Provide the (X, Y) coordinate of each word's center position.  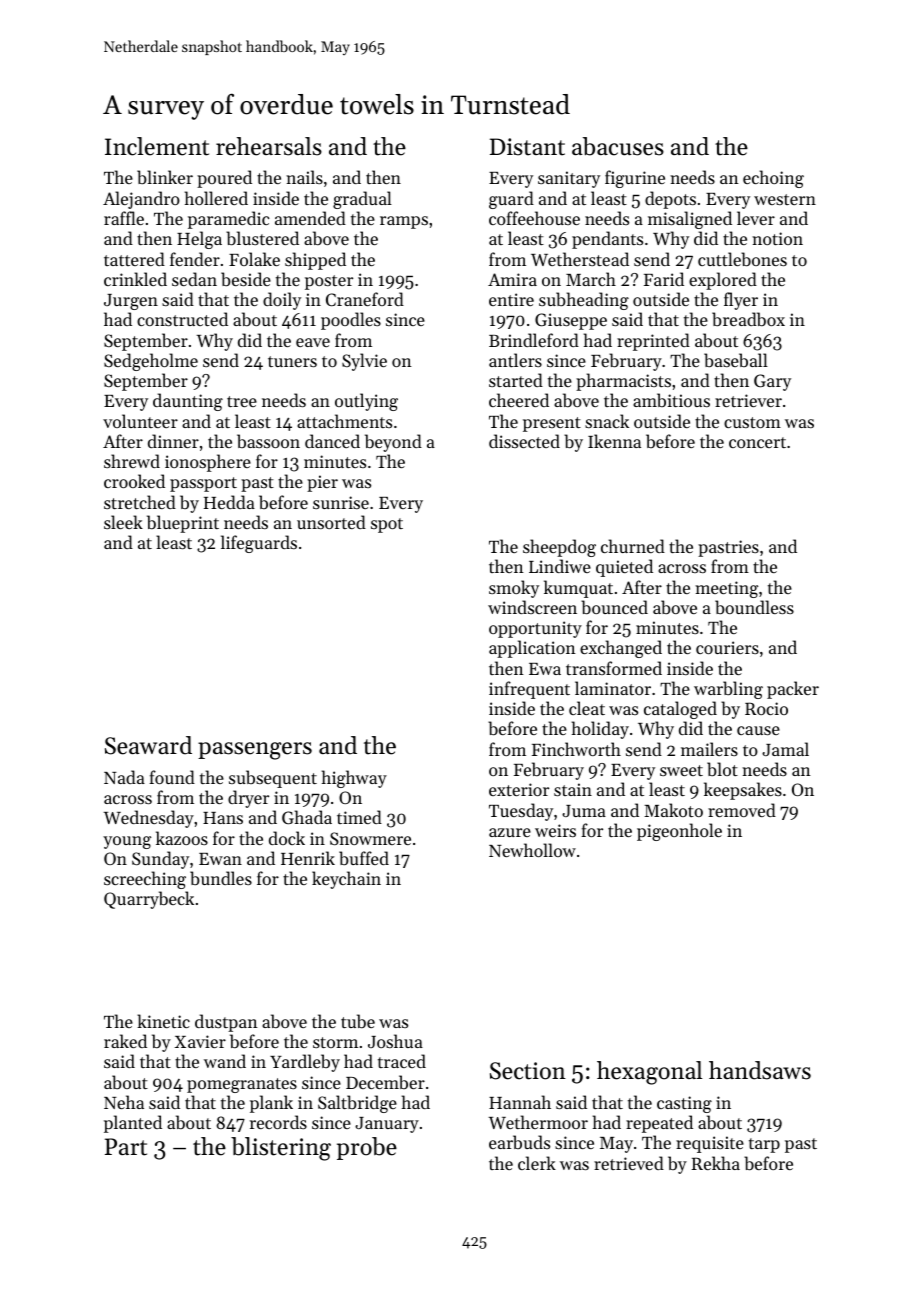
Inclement (157, 146)
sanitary (569, 179)
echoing (773, 179)
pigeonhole (679, 832)
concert (757, 442)
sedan (194, 279)
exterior (519, 789)
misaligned (690, 220)
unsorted (331, 522)
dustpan (226, 1023)
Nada (124, 777)
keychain (346, 880)
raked (125, 1041)
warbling (728, 690)
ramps (404, 222)
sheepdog (559, 548)
